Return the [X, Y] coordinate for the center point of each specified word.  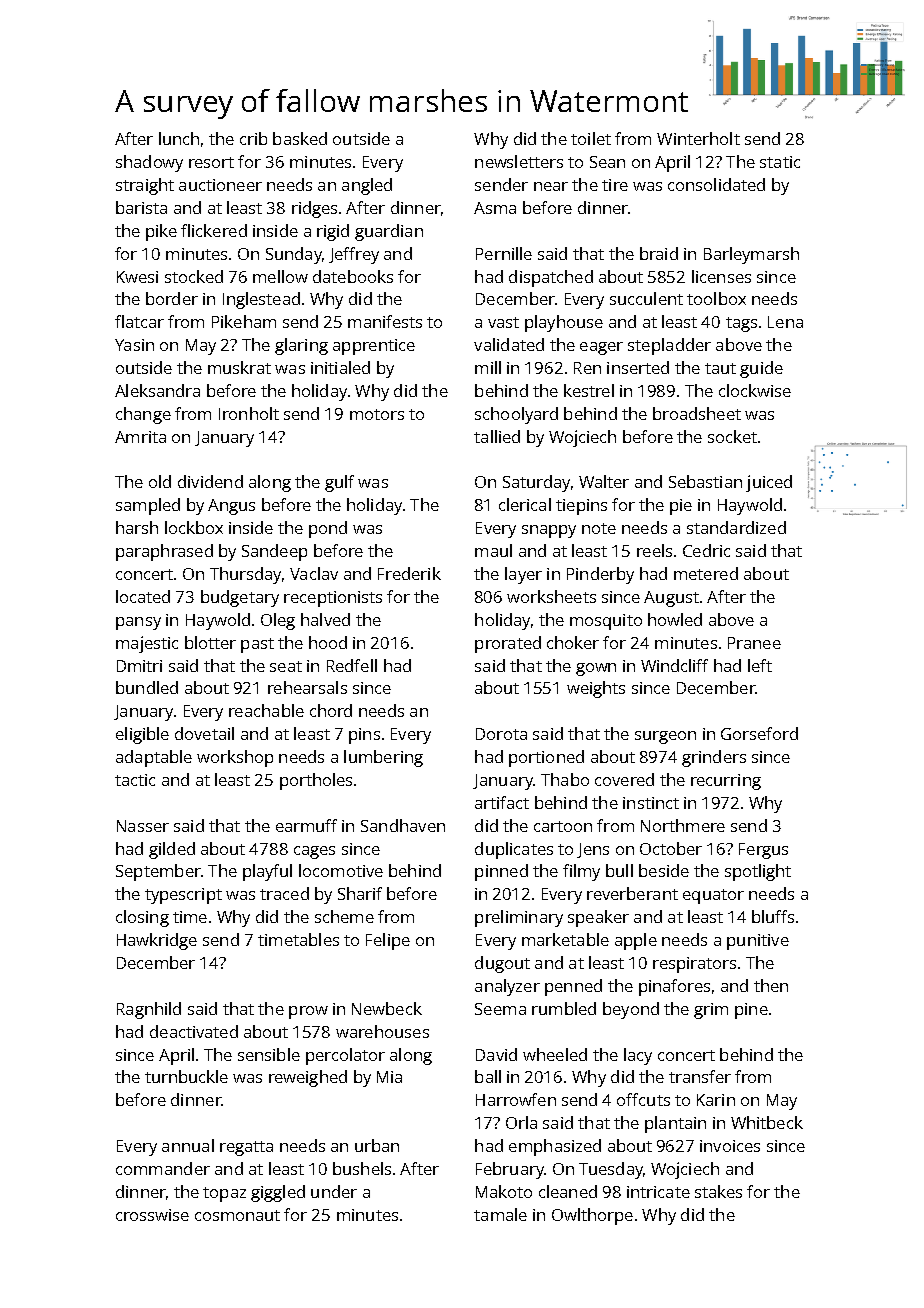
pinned [501, 872]
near [551, 186]
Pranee [754, 643]
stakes [718, 1191]
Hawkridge [157, 941]
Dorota [501, 734]
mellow [280, 276]
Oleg [278, 621]
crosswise [152, 1215]
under [334, 1191]
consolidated [716, 184]
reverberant [632, 893]
